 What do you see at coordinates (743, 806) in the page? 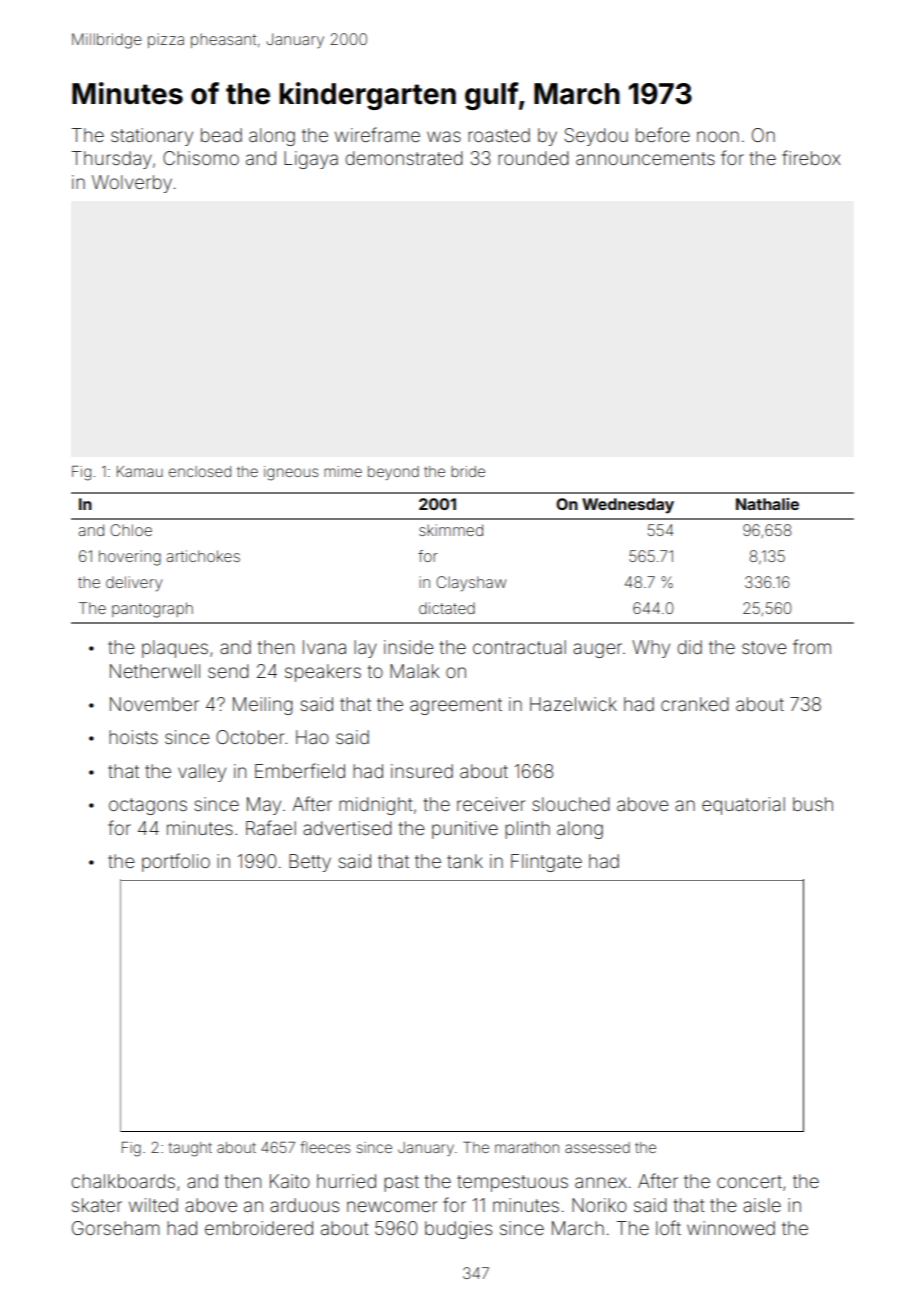
I see `equatorial` at bounding box center [743, 806].
